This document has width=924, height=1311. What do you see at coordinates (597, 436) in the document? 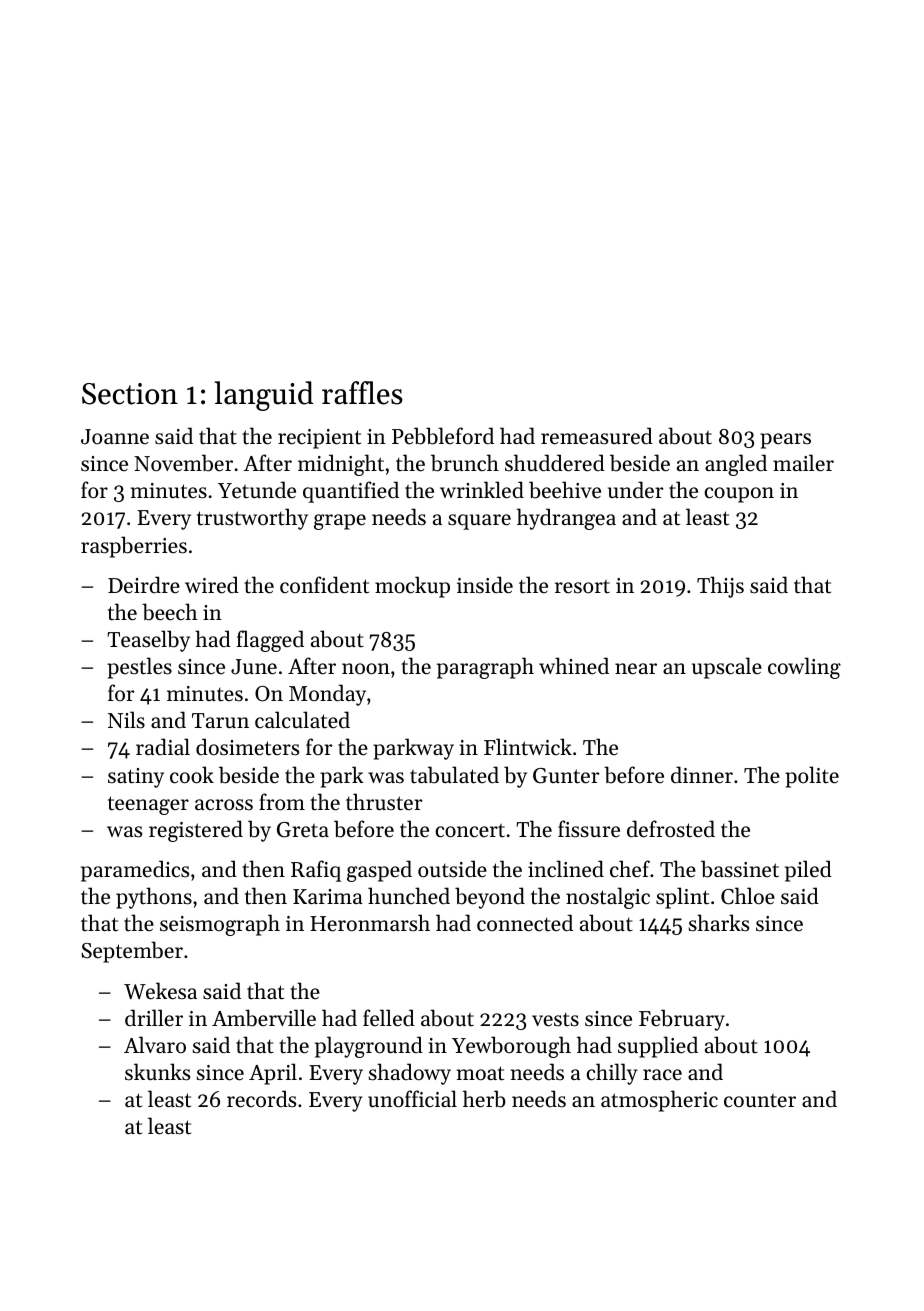
I see `remeasured` at bounding box center [597, 436].
